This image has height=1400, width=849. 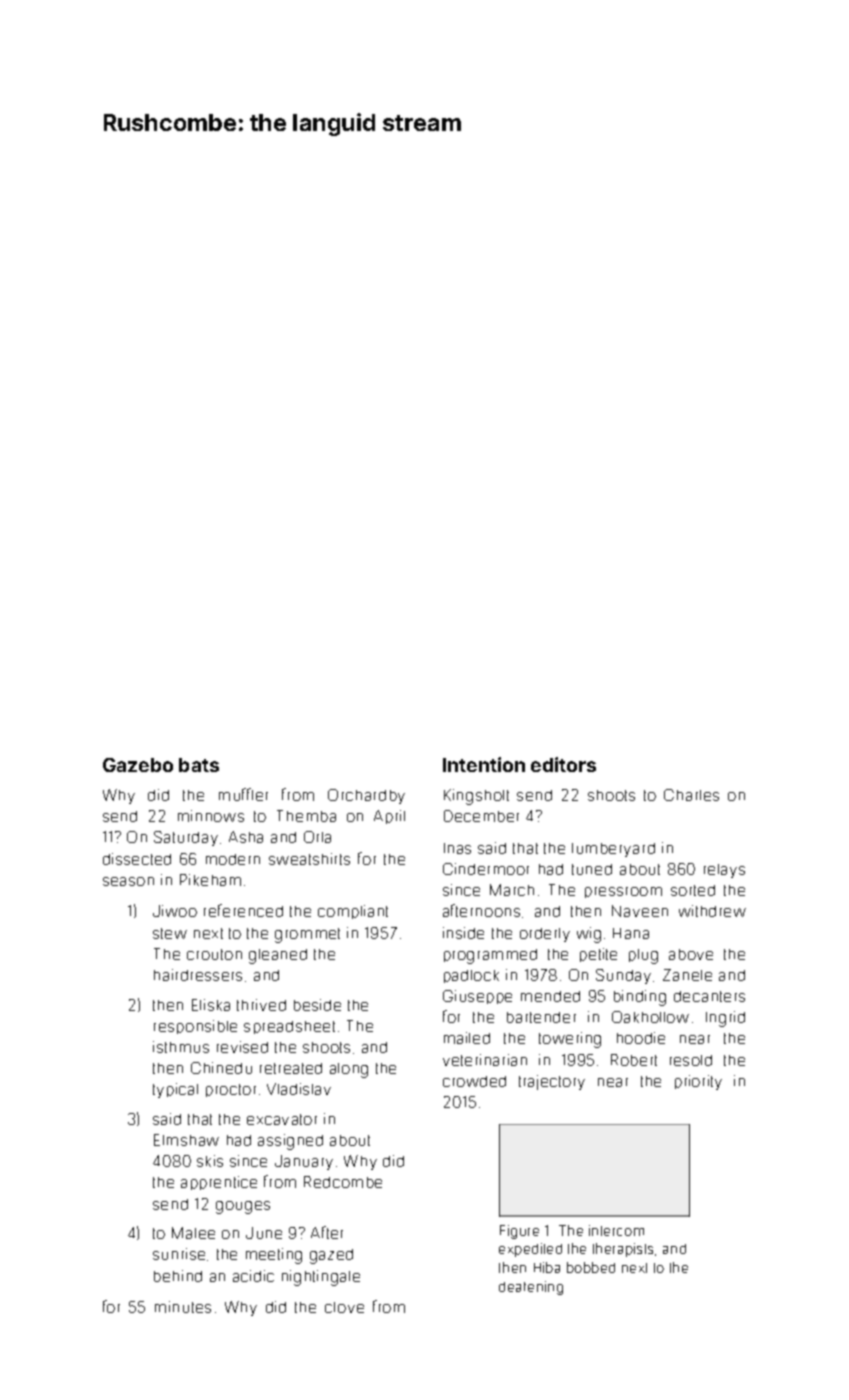 I want to click on Cindermoor, so click(x=486, y=869).
